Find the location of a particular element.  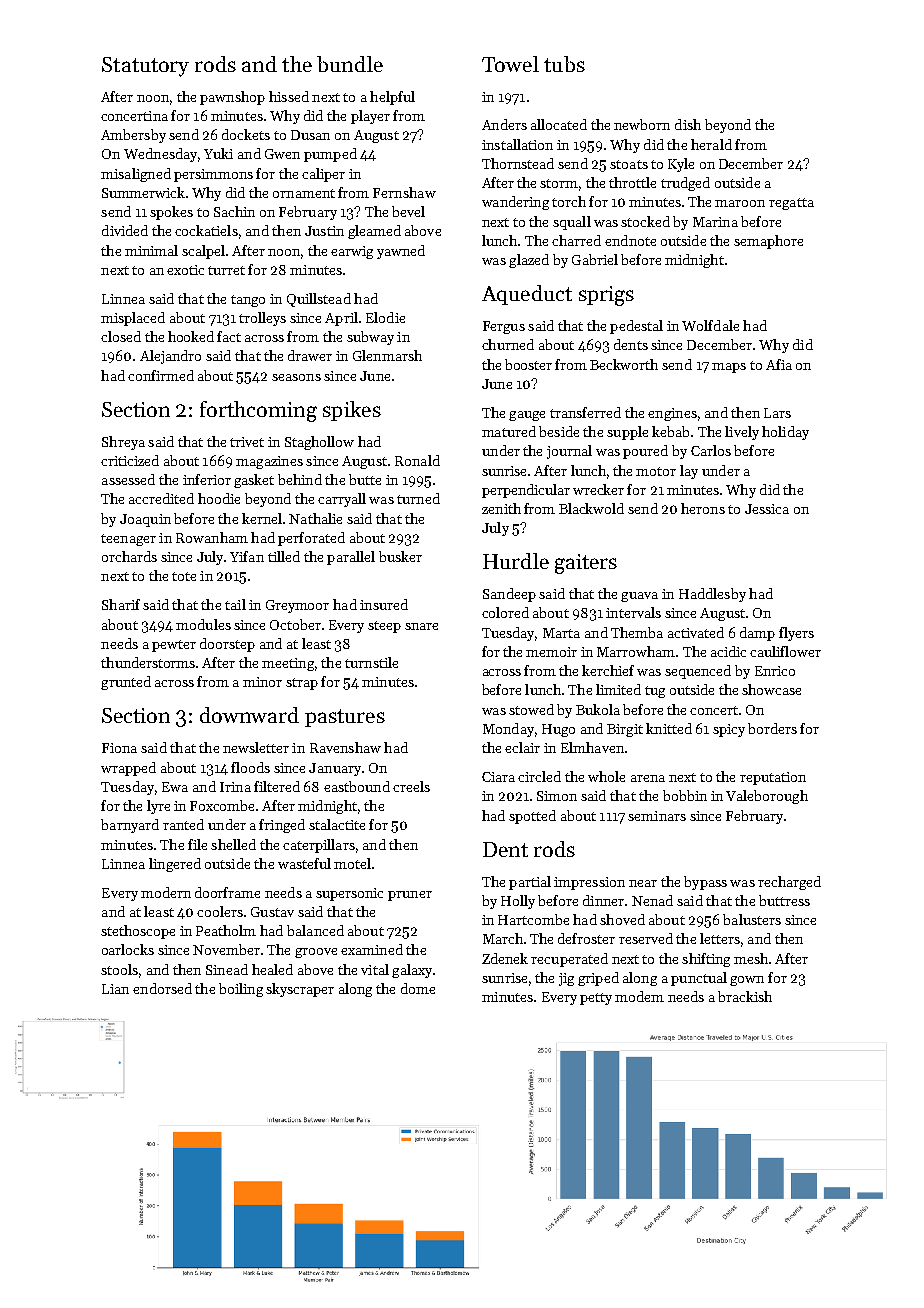

dish is located at coordinates (688, 124).
